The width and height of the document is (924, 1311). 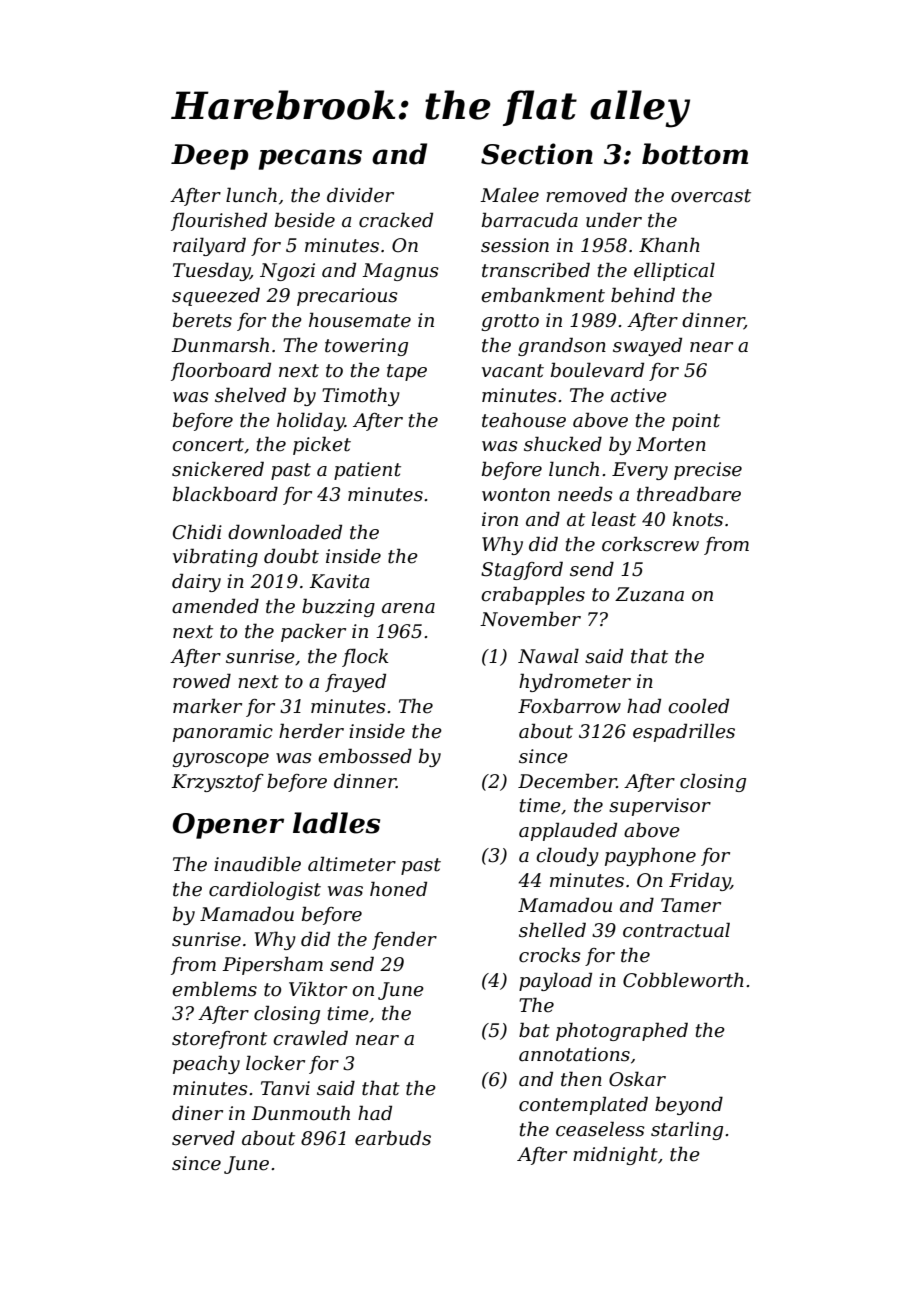 I want to click on beyond, so click(x=689, y=1105).
